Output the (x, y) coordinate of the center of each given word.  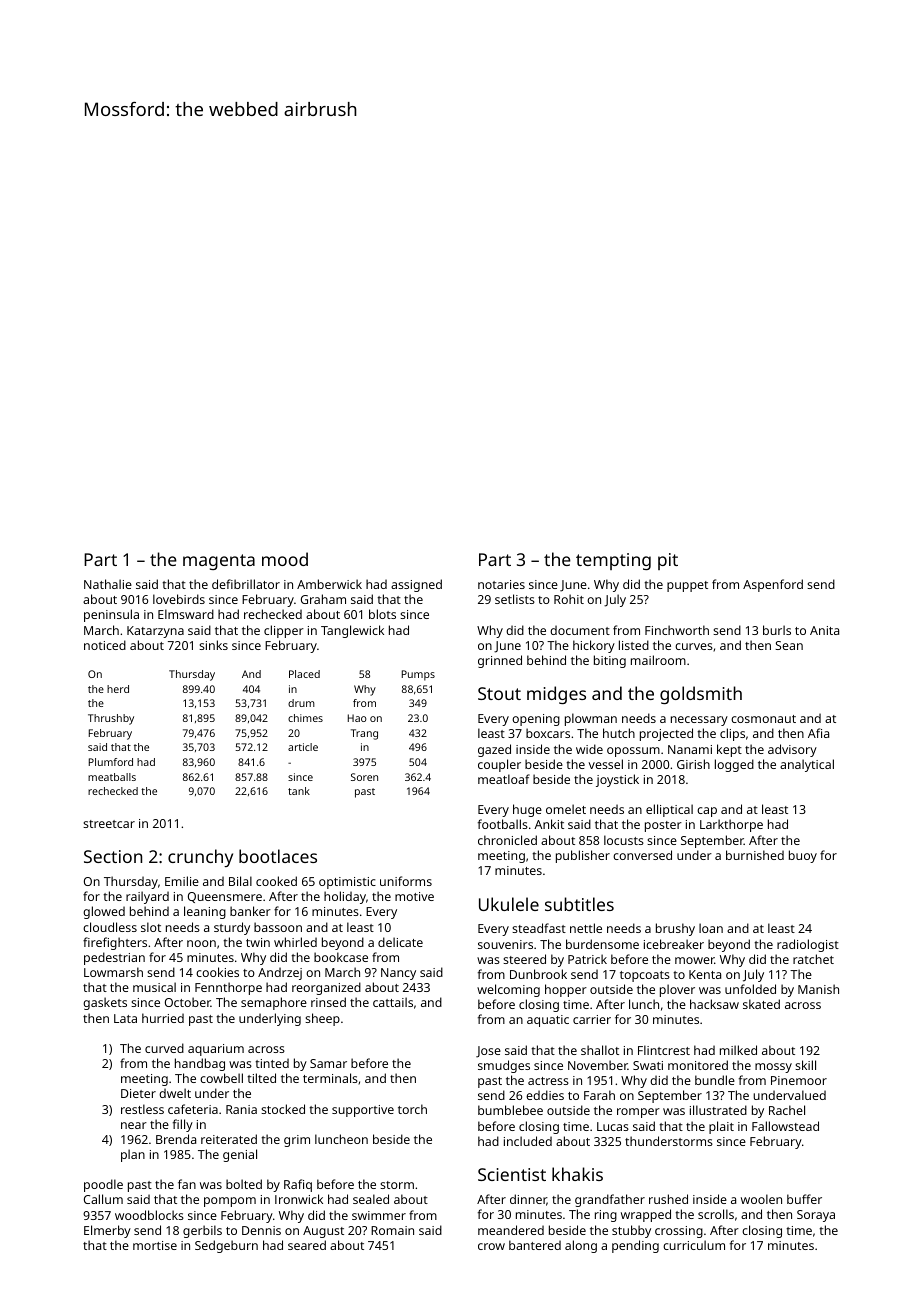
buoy (803, 856)
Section (113, 856)
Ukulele (509, 904)
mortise (155, 1245)
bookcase (341, 957)
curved (164, 1048)
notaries (501, 584)
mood (285, 559)
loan (711, 928)
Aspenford (773, 585)
